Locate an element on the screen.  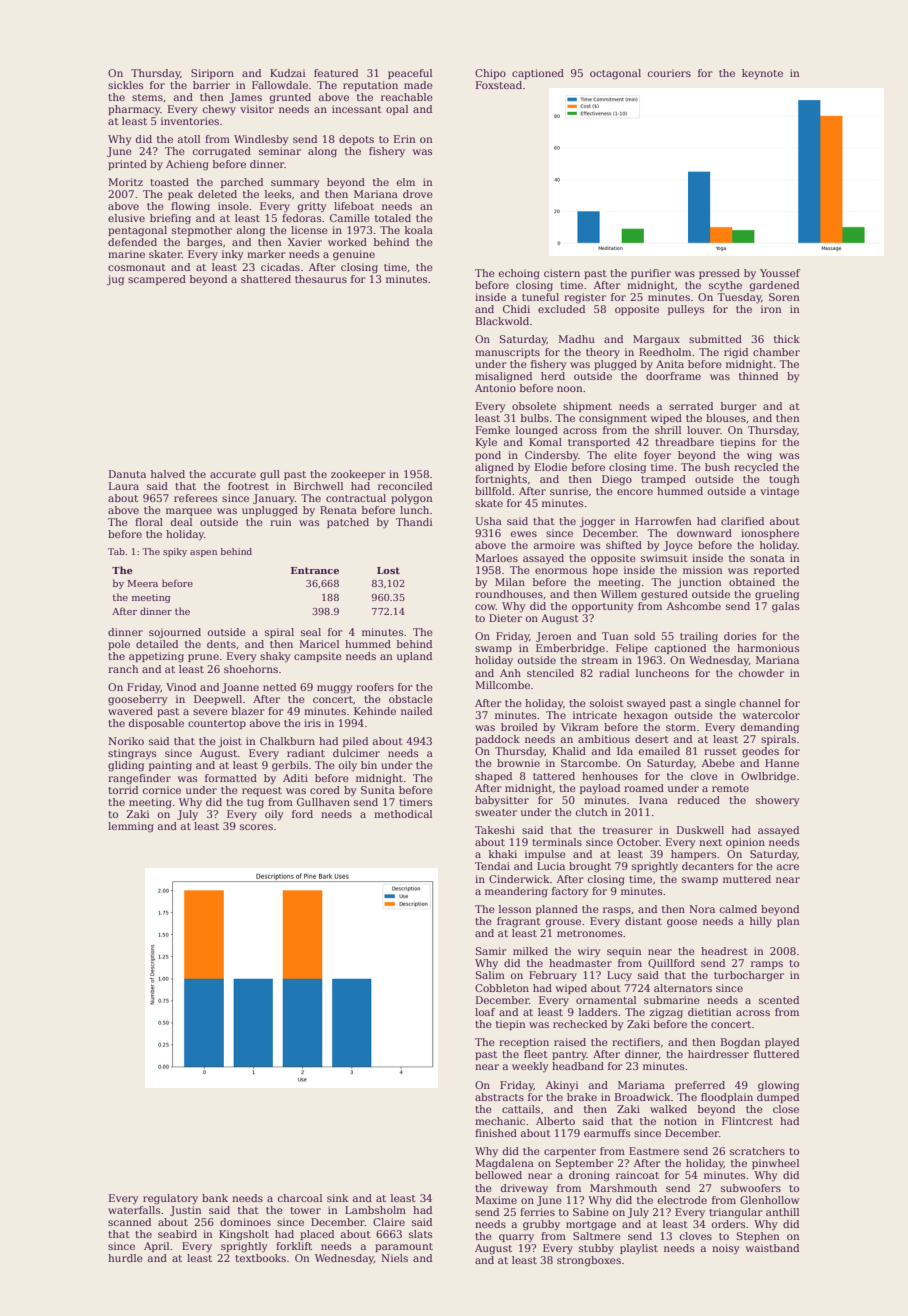
Kudzai is located at coordinates (287, 73).
